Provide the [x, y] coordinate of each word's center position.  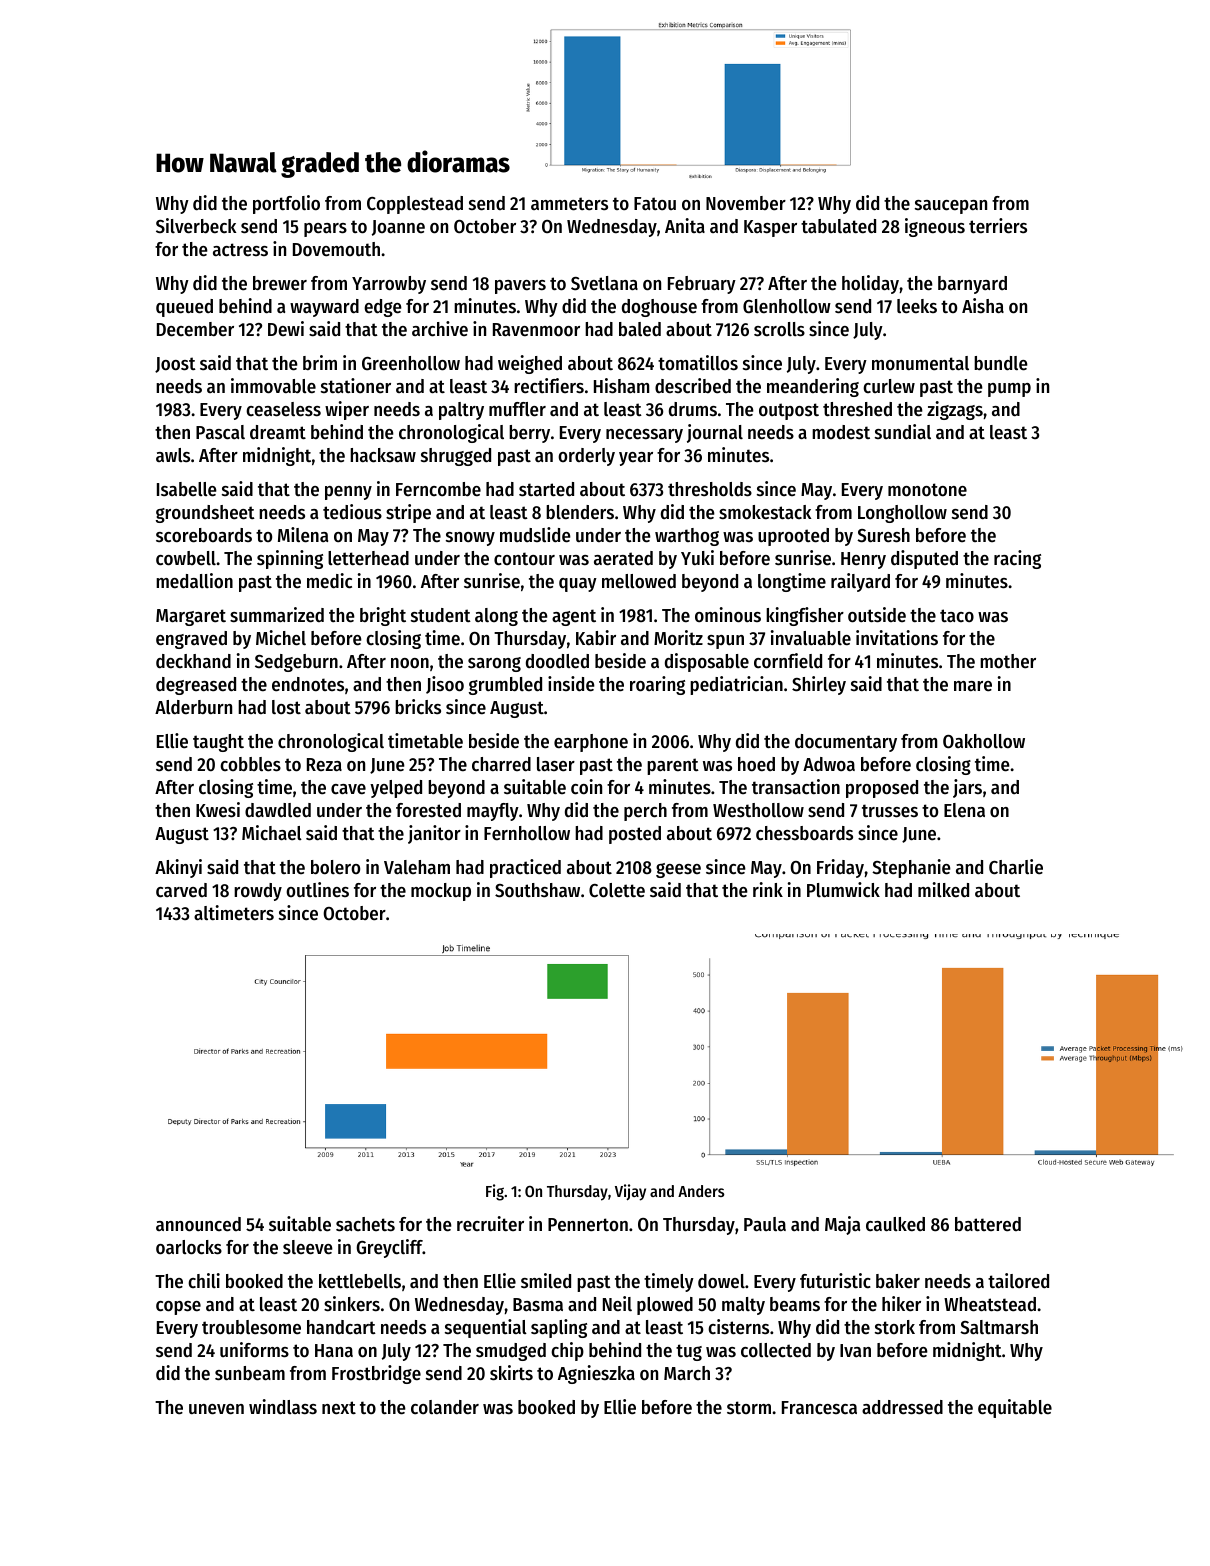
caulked [895, 1224]
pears [325, 230]
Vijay [630, 1192]
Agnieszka [596, 1374]
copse [178, 1308]
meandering [813, 387]
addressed [902, 1407]
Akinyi [178, 868]
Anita [685, 225]
